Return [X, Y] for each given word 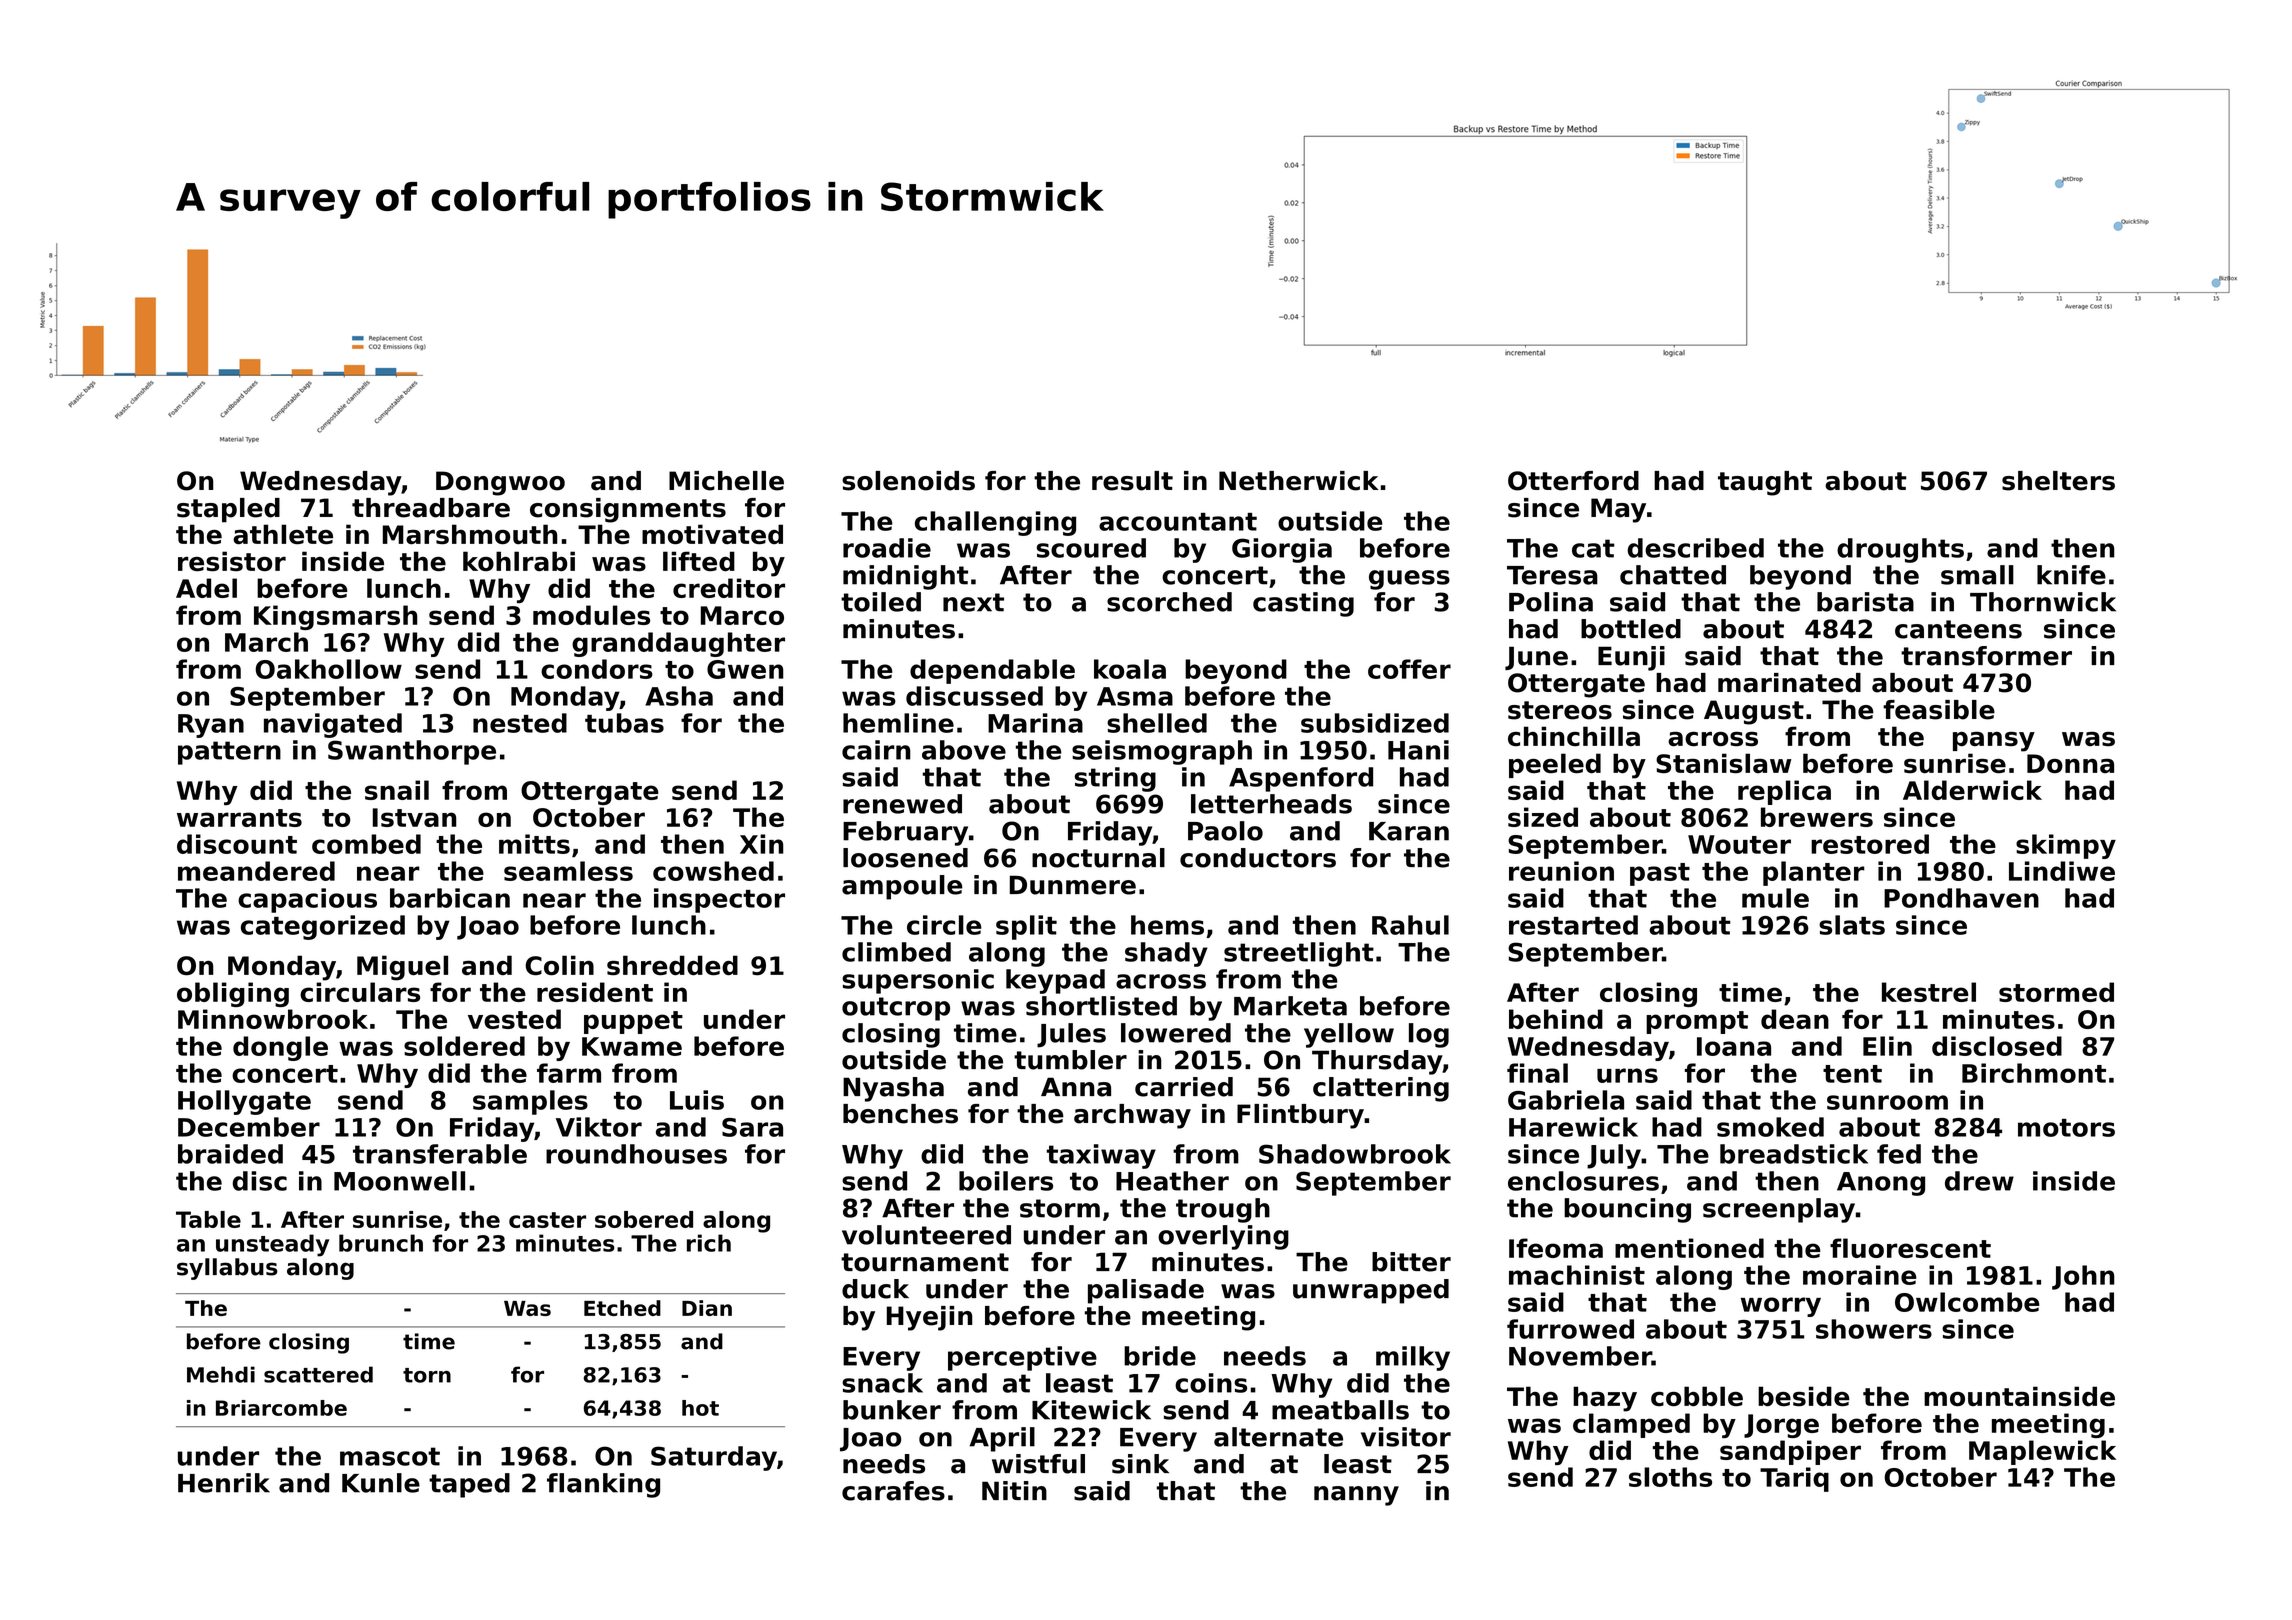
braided [230, 1154]
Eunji [1631, 658]
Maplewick [2042, 1452]
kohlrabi [519, 561]
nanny [1356, 1496]
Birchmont [2034, 1073]
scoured [1091, 548]
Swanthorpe [412, 752]
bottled [1631, 629]
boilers [1006, 1181]
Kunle [381, 1483]
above [964, 750]
